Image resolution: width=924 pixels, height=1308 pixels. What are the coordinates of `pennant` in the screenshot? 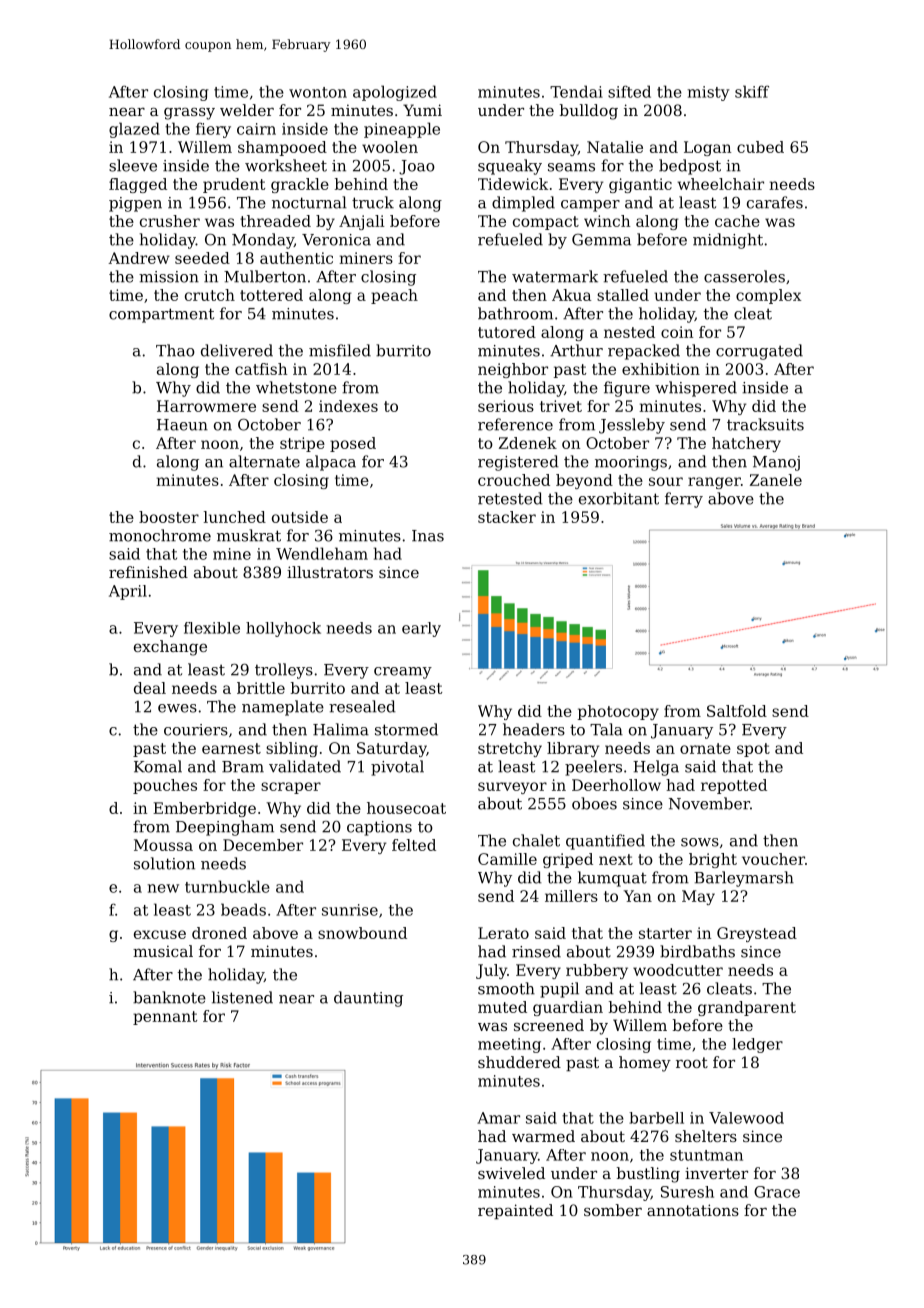 It's located at (165, 1018).
